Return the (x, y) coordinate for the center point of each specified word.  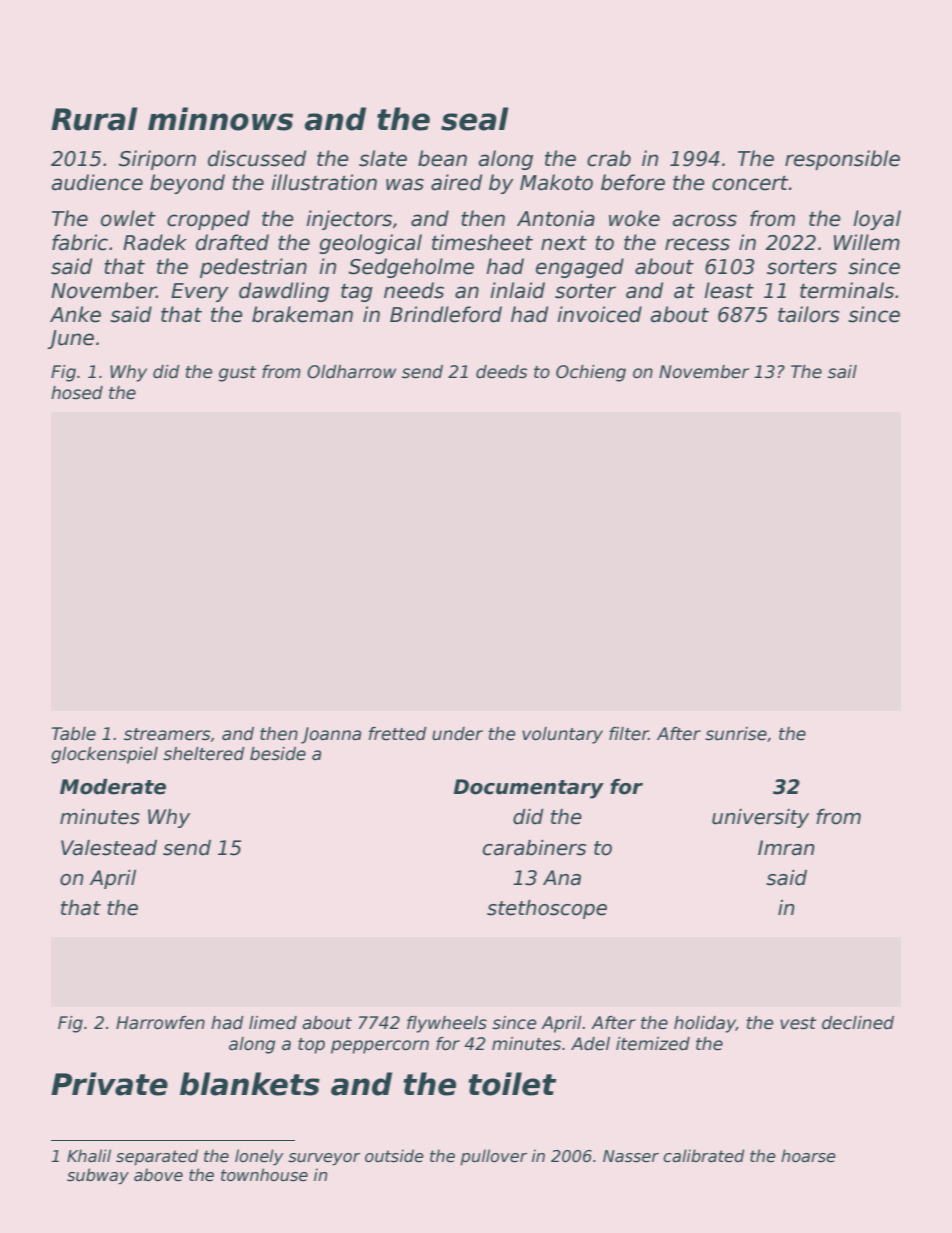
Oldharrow (351, 372)
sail (842, 372)
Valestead (109, 848)
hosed (77, 393)
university (760, 818)
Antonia (556, 218)
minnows (220, 119)
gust (237, 374)
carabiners (534, 848)
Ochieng (591, 373)
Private (109, 1084)
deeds (502, 372)
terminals (847, 290)
